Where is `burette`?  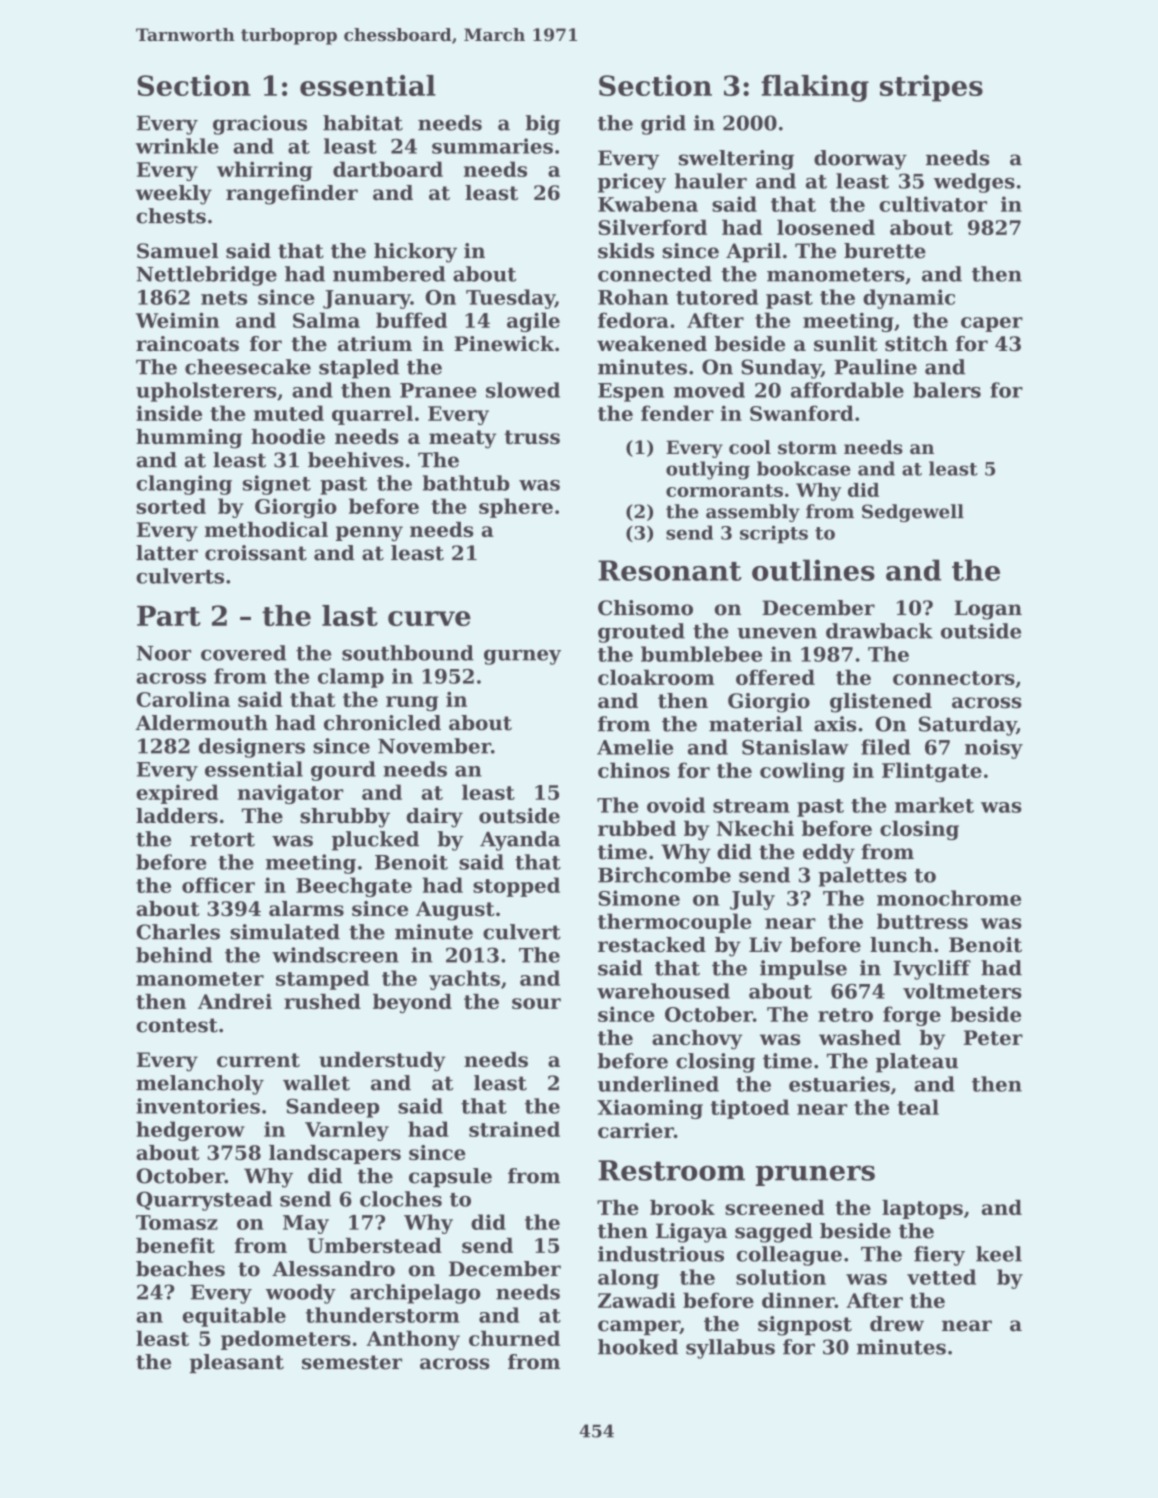 burette is located at coordinates (885, 251).
